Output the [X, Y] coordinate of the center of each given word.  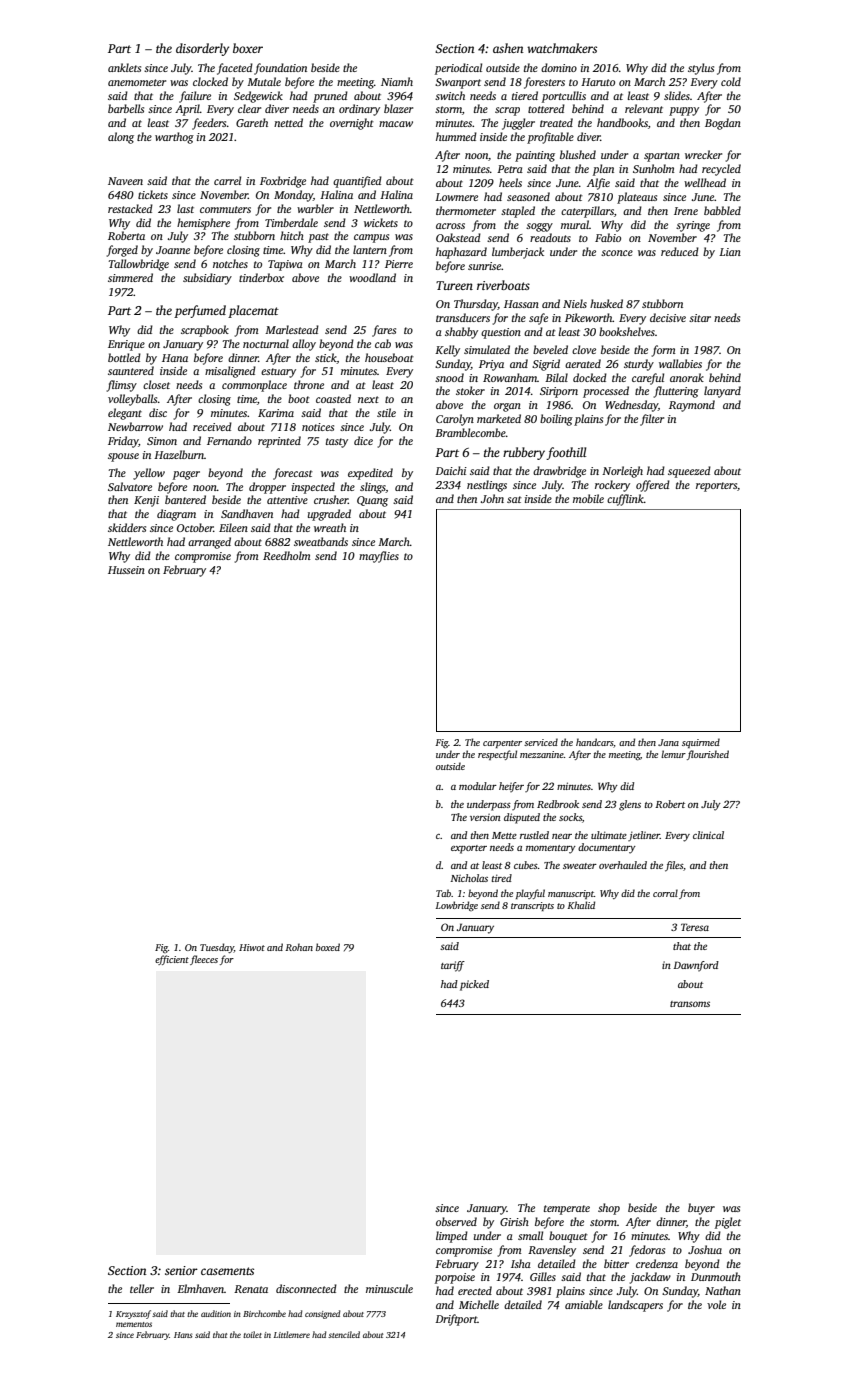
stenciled [344, 1334]
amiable [584, 1304]
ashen [508, 48]
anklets [124, 67]
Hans [183, 1335]
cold [731, 81]
